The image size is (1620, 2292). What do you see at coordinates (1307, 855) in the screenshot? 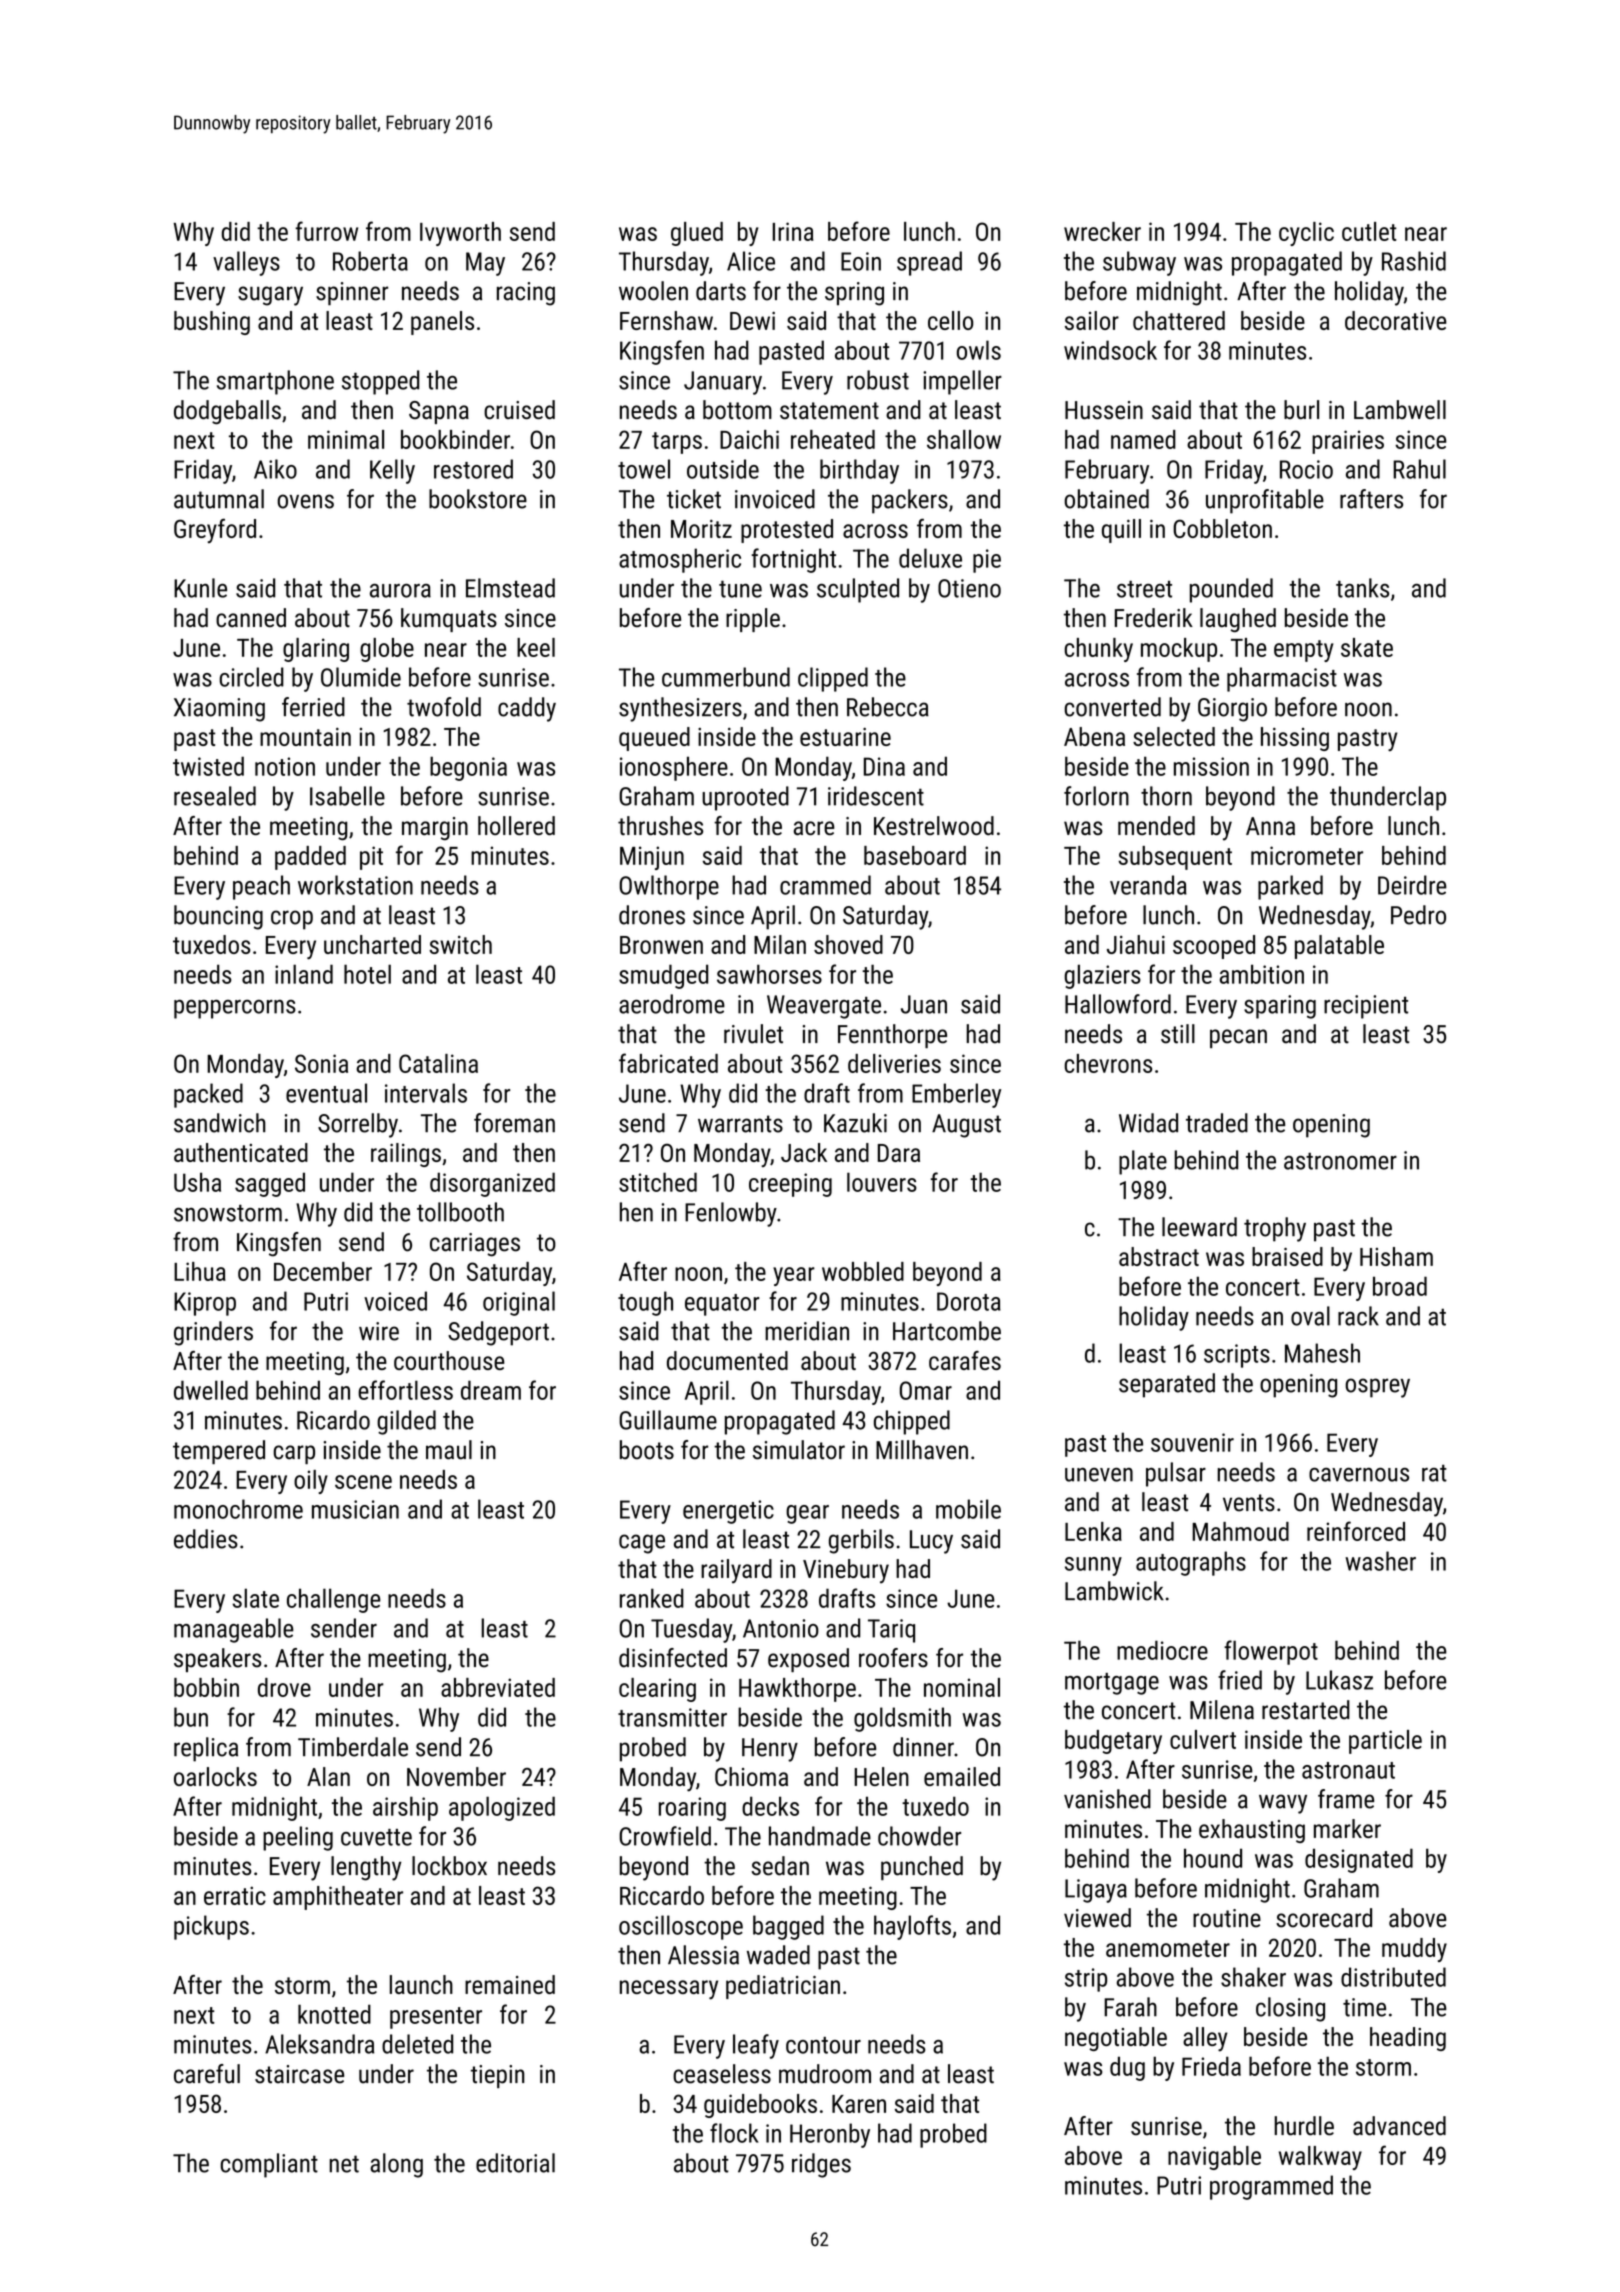
I see `micrometer` at bounding box center [1307, 855].
